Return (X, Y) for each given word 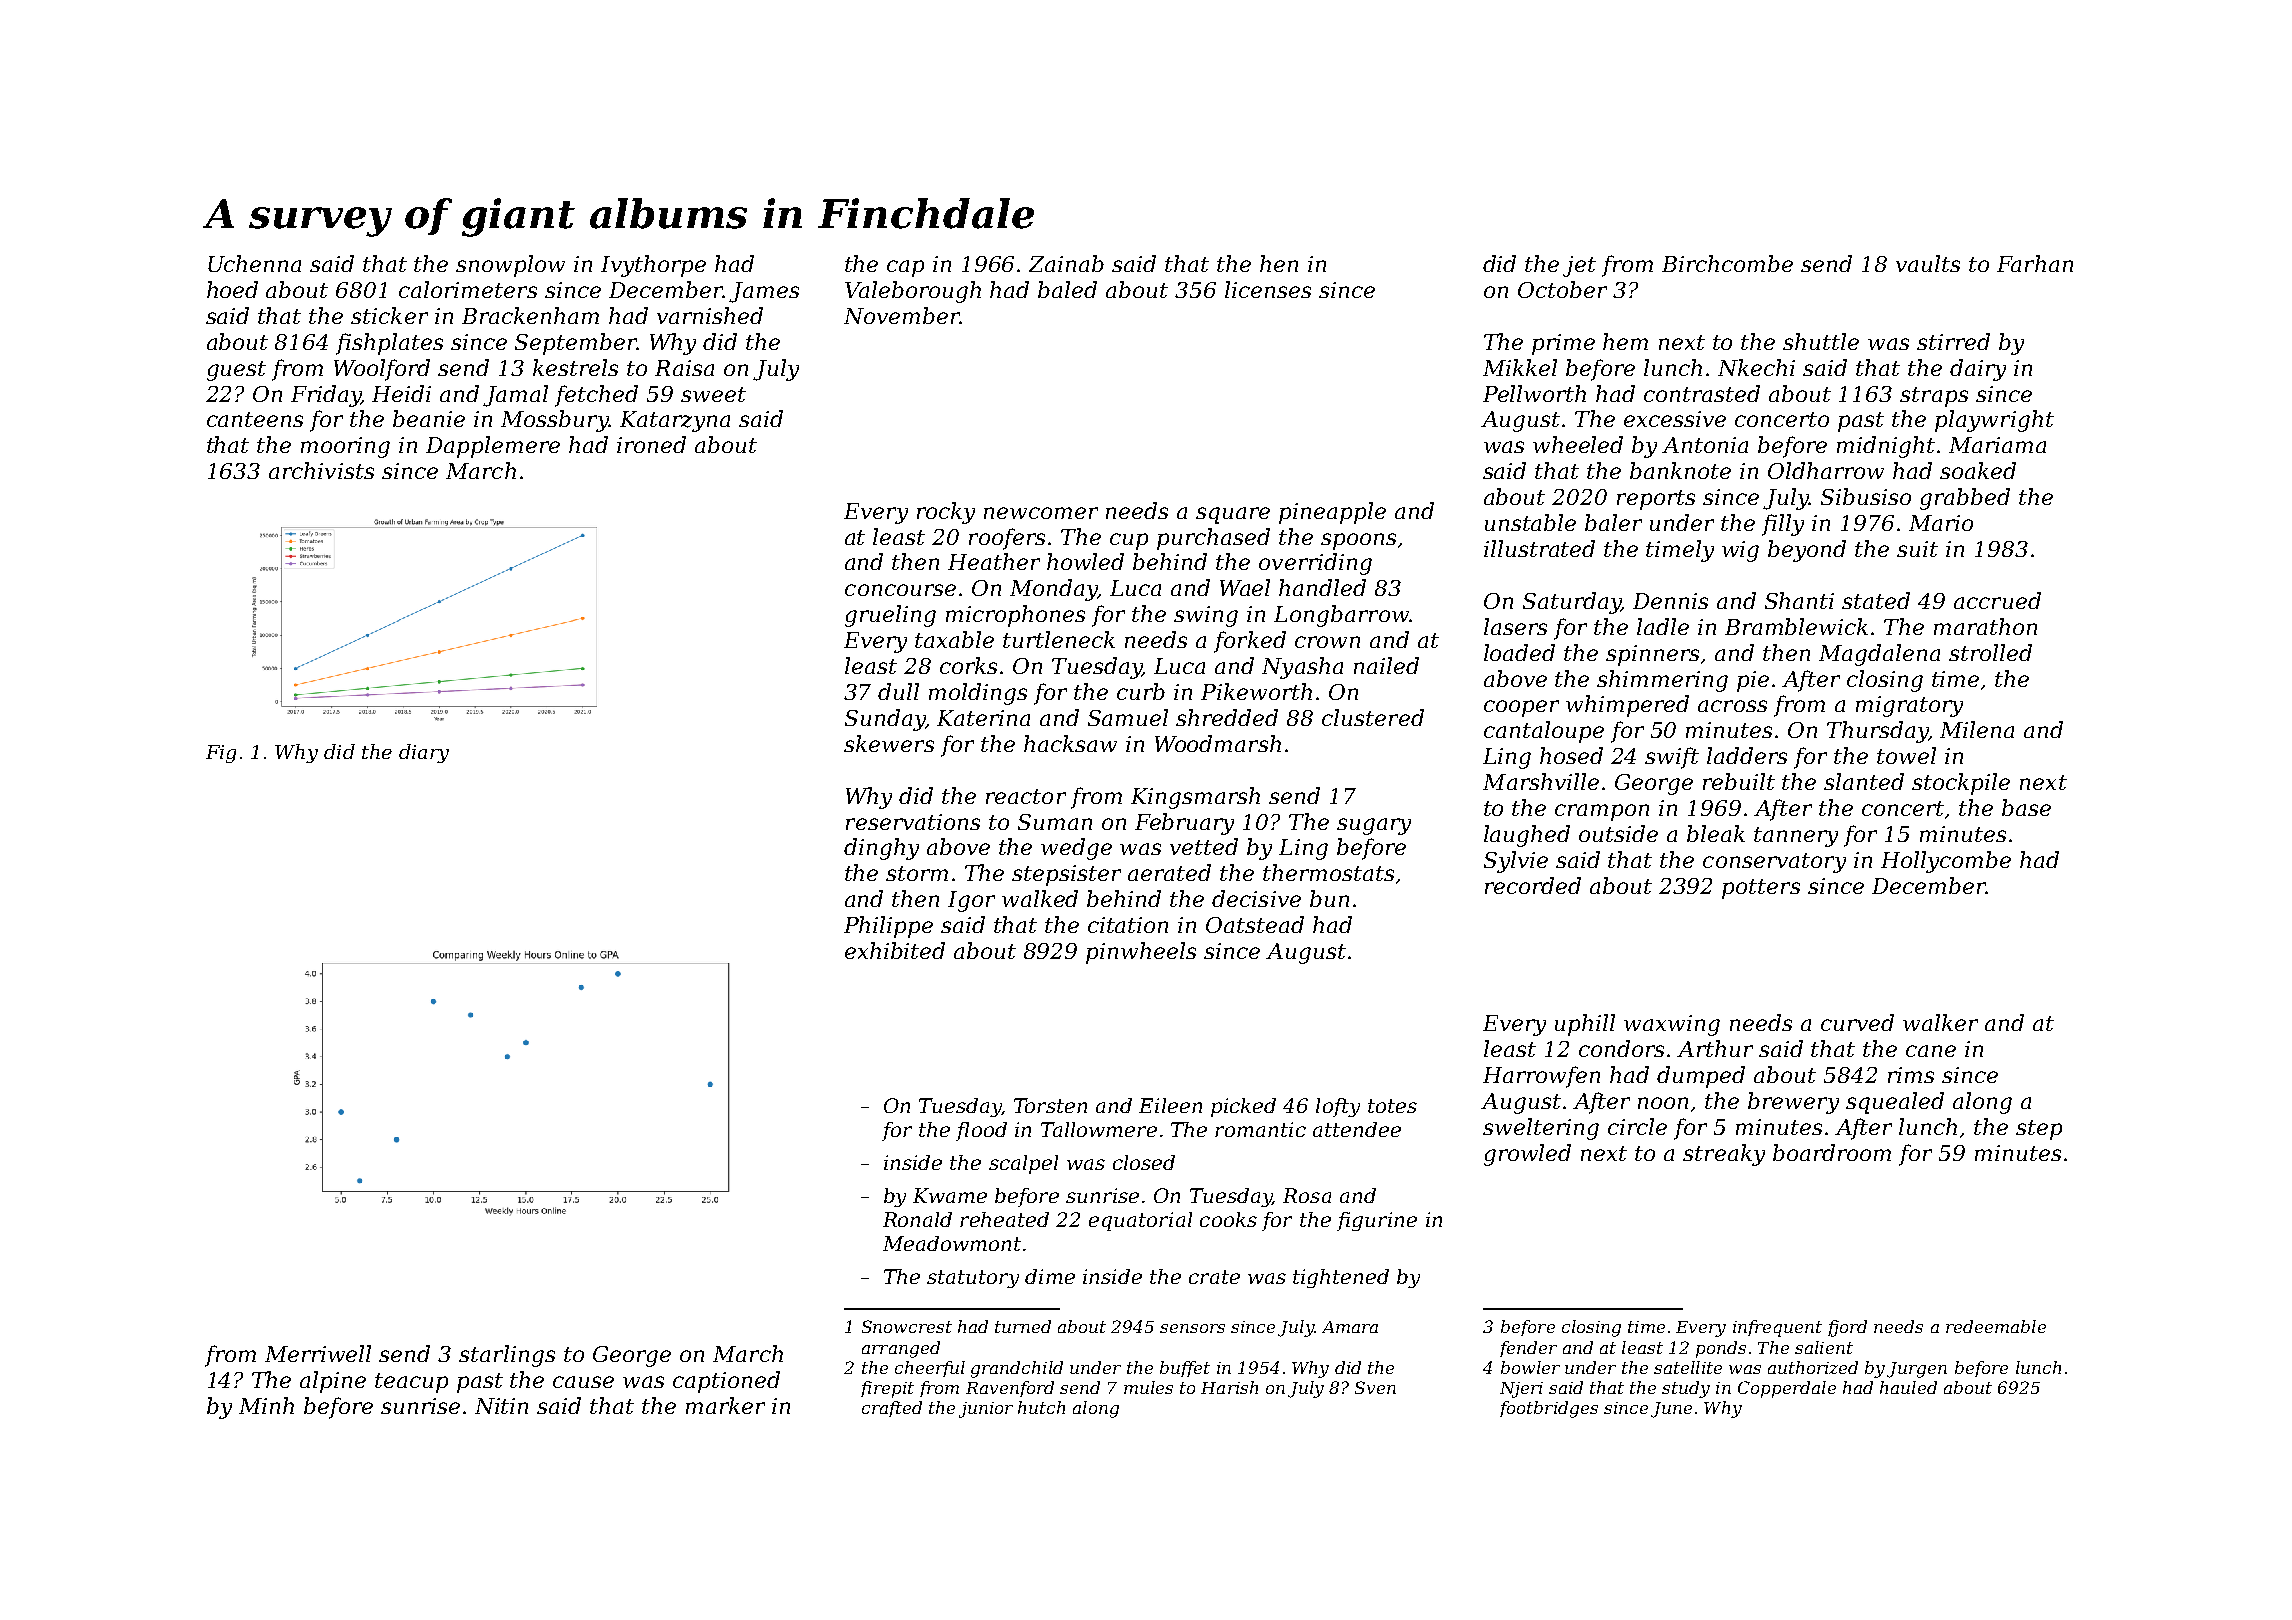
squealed (1895, 1103)
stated (1876, 600)
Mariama (1997, 445)
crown (1327, 642)
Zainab (1066, 263)
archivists (321, 470)
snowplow (510, 266)
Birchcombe (1727, 263)
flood (981, 1131)
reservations (913, 822)
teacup (411, 1383)
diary (424, 753)
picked (1243, 1107)
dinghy (881, 849)
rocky (946, 513)
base (2026, 807)
